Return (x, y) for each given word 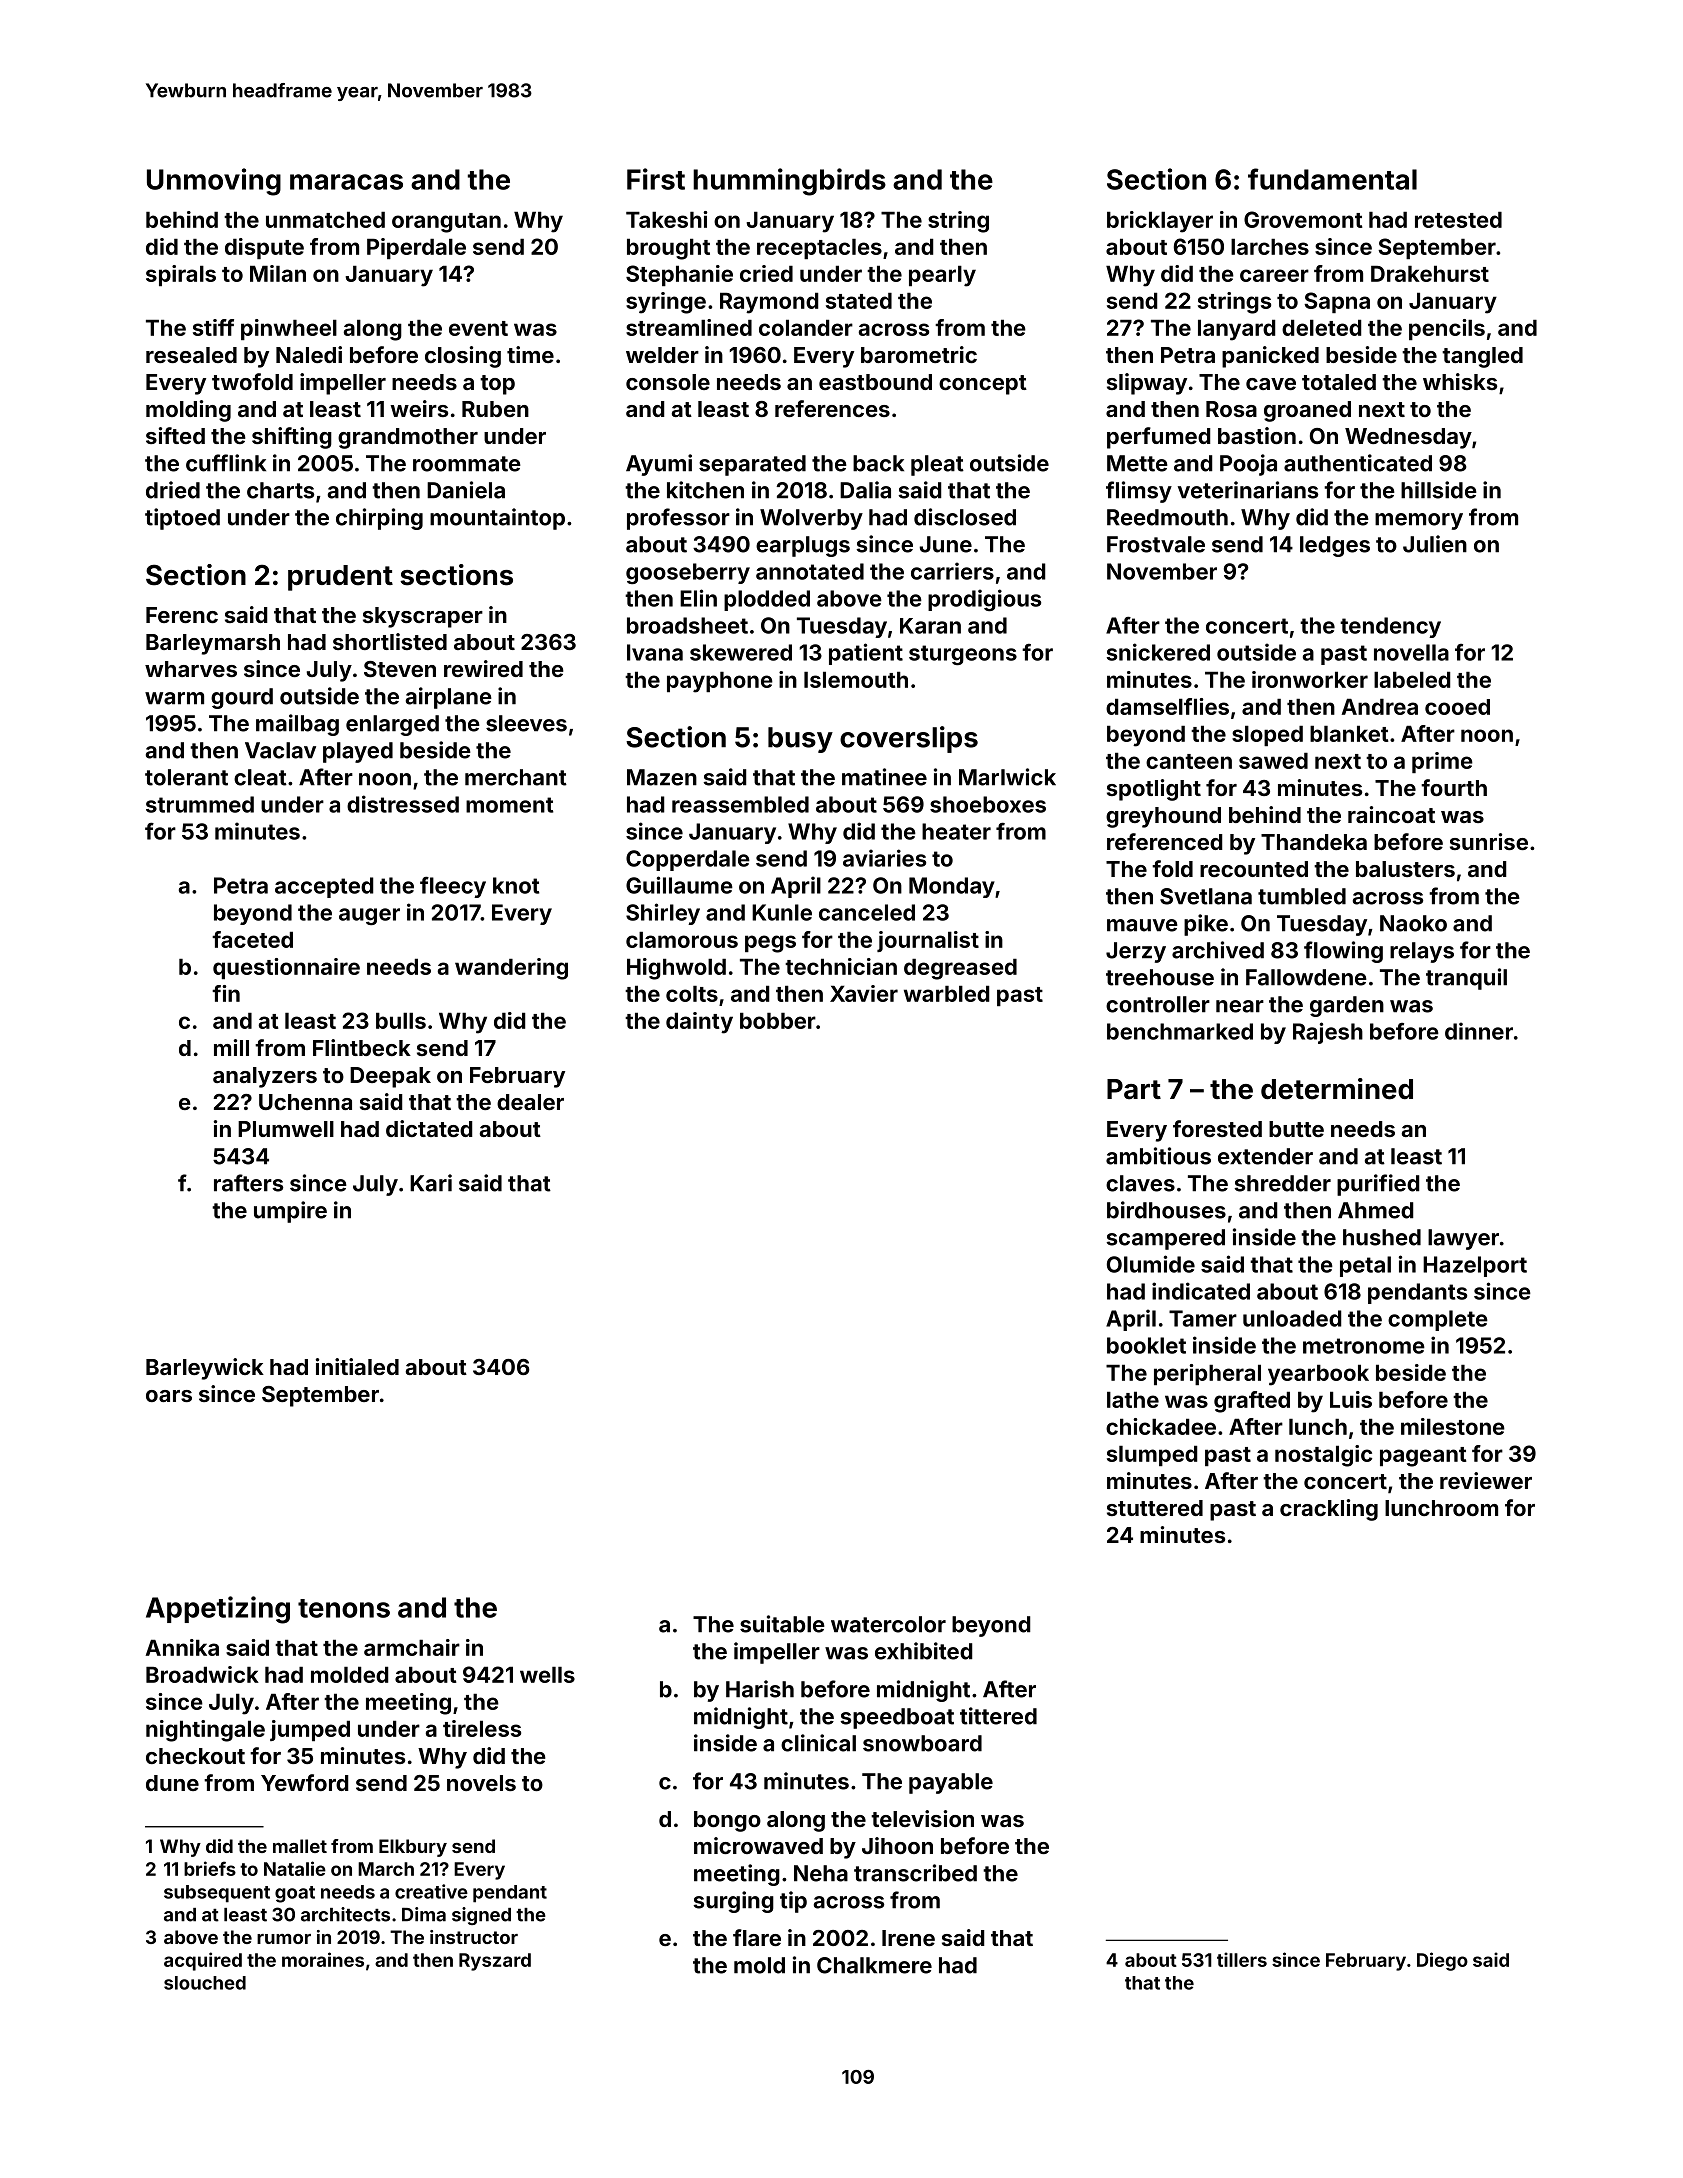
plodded (767, 600)
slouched (205, 1983)
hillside (1439, 490)
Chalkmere (874, 1965)
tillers (1242, 1959)
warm (174, 698)
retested (1458, 219)
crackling (1329, 1510)
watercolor (888, 1624)
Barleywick (205, 1369)
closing (463, 357)
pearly (942, 276)
